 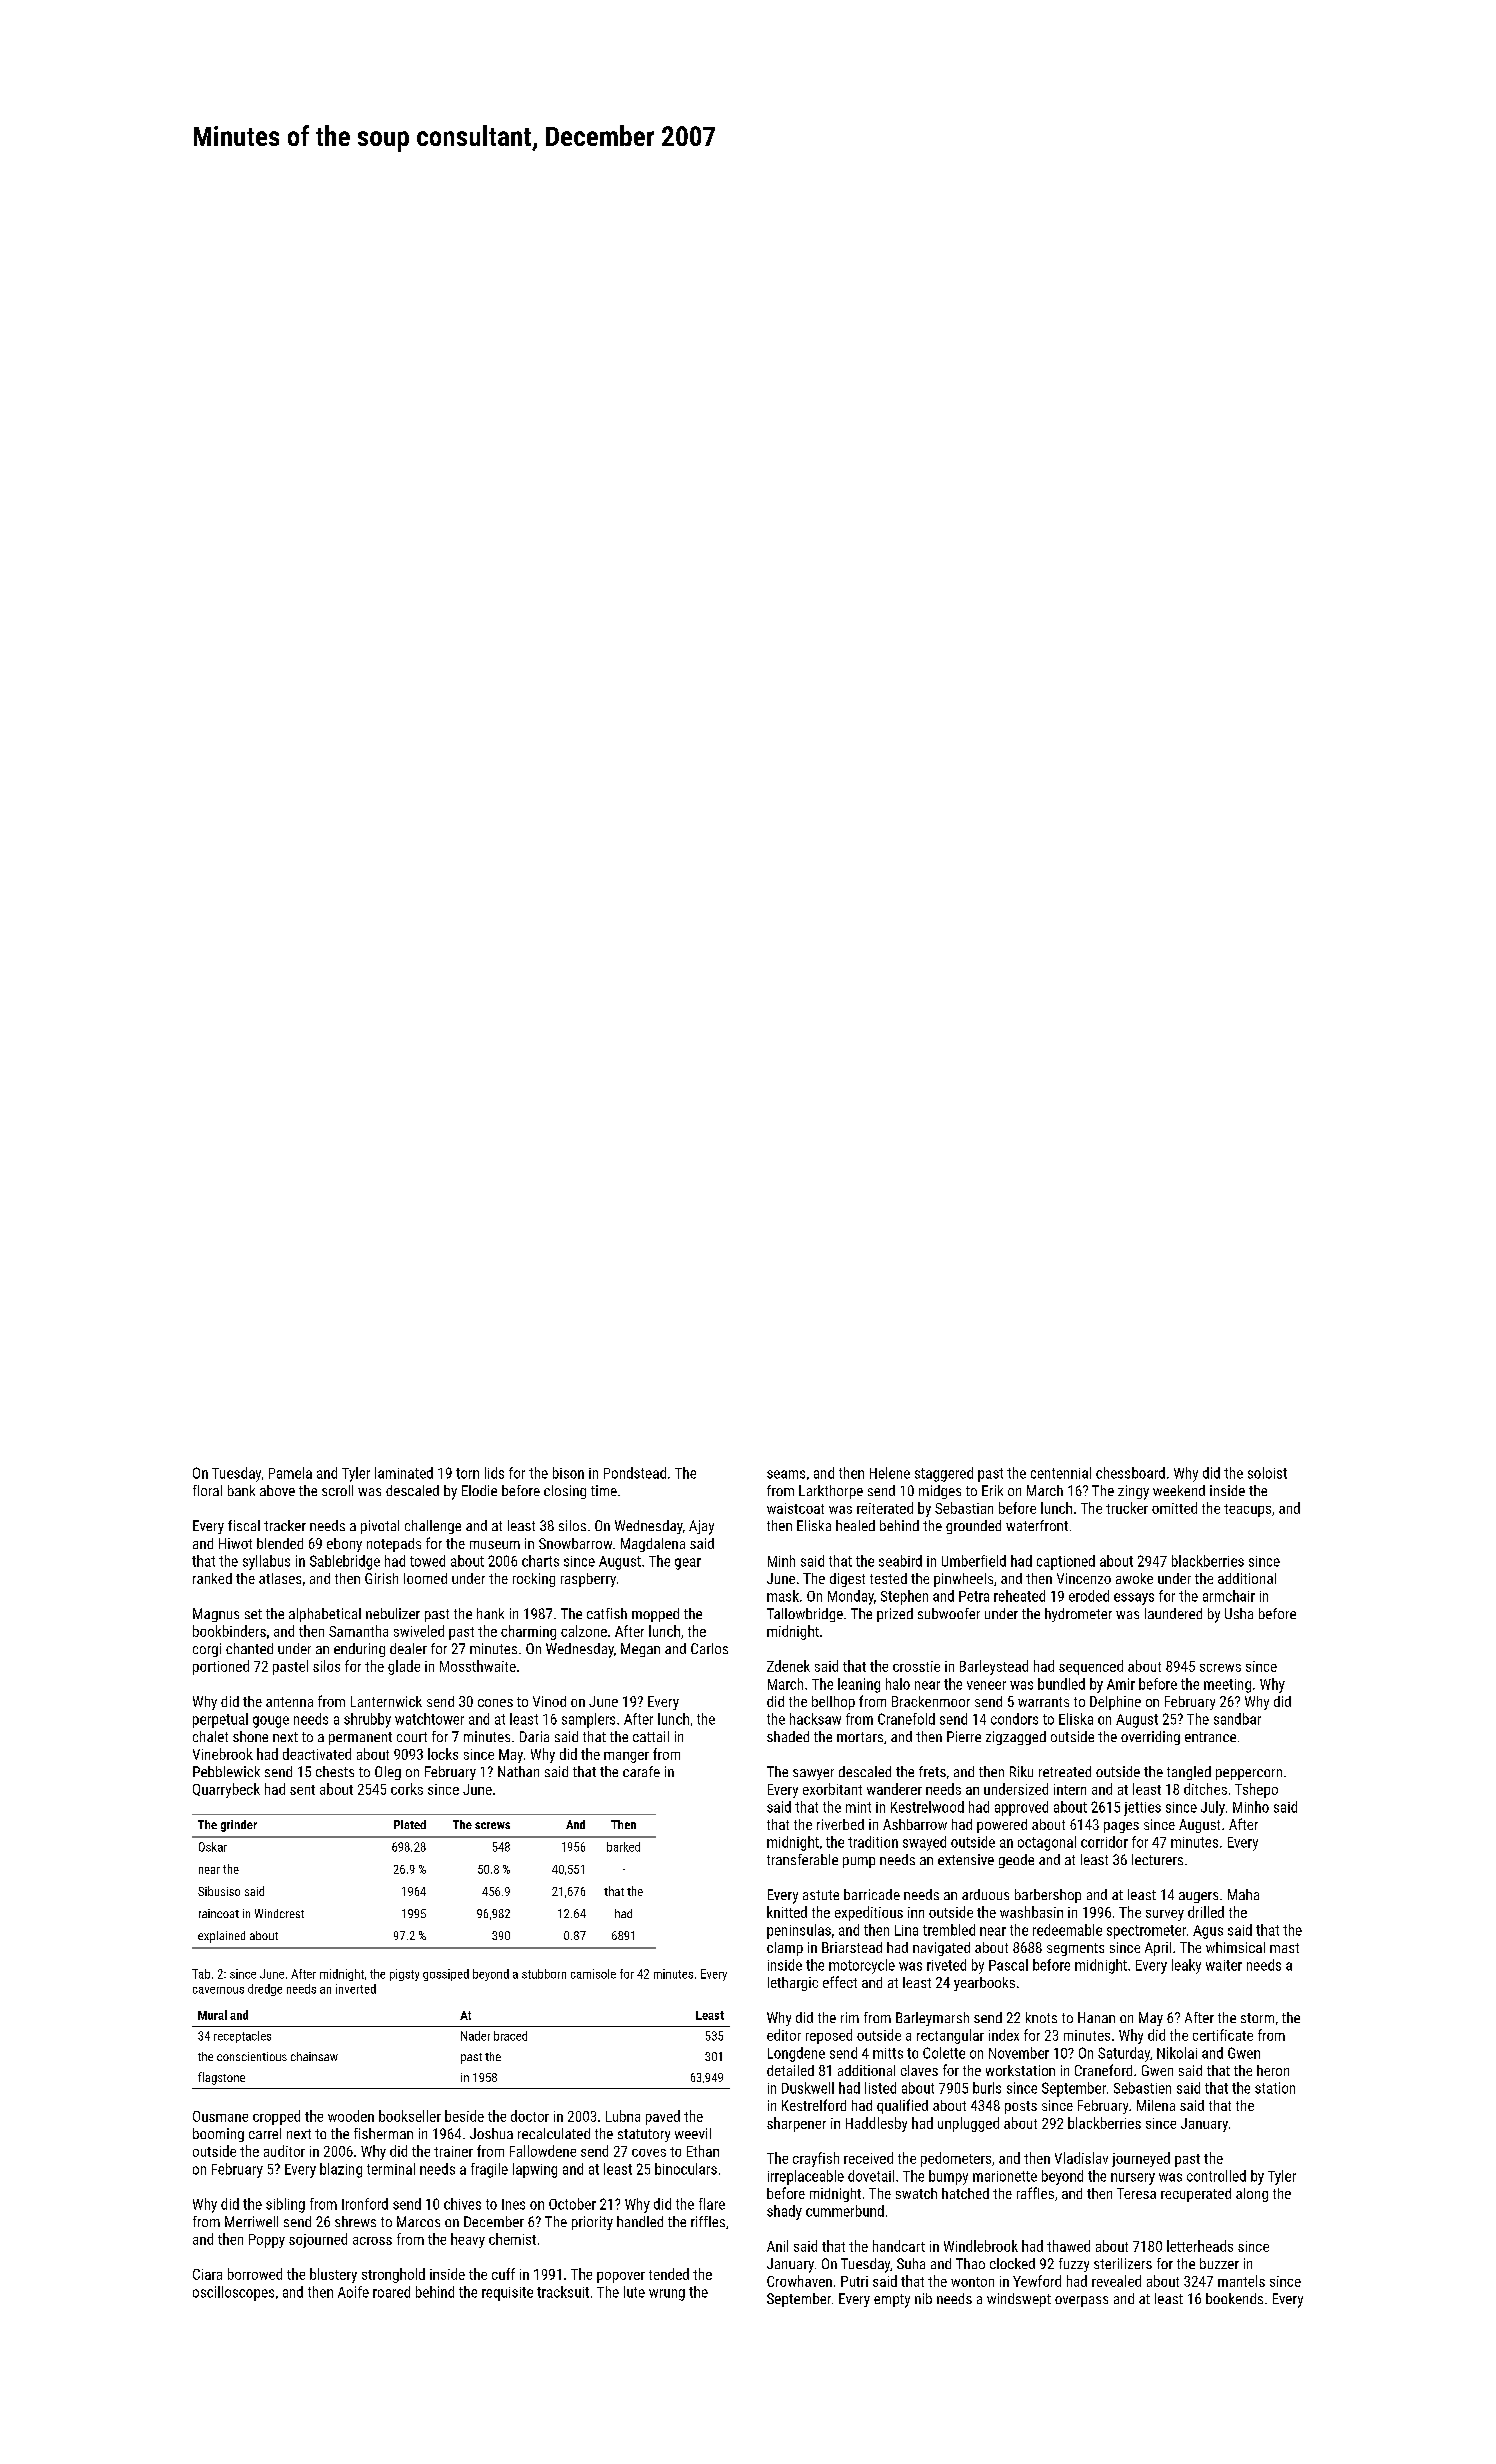 I want to click on chainsaw, so click(x=314, y=2056).
